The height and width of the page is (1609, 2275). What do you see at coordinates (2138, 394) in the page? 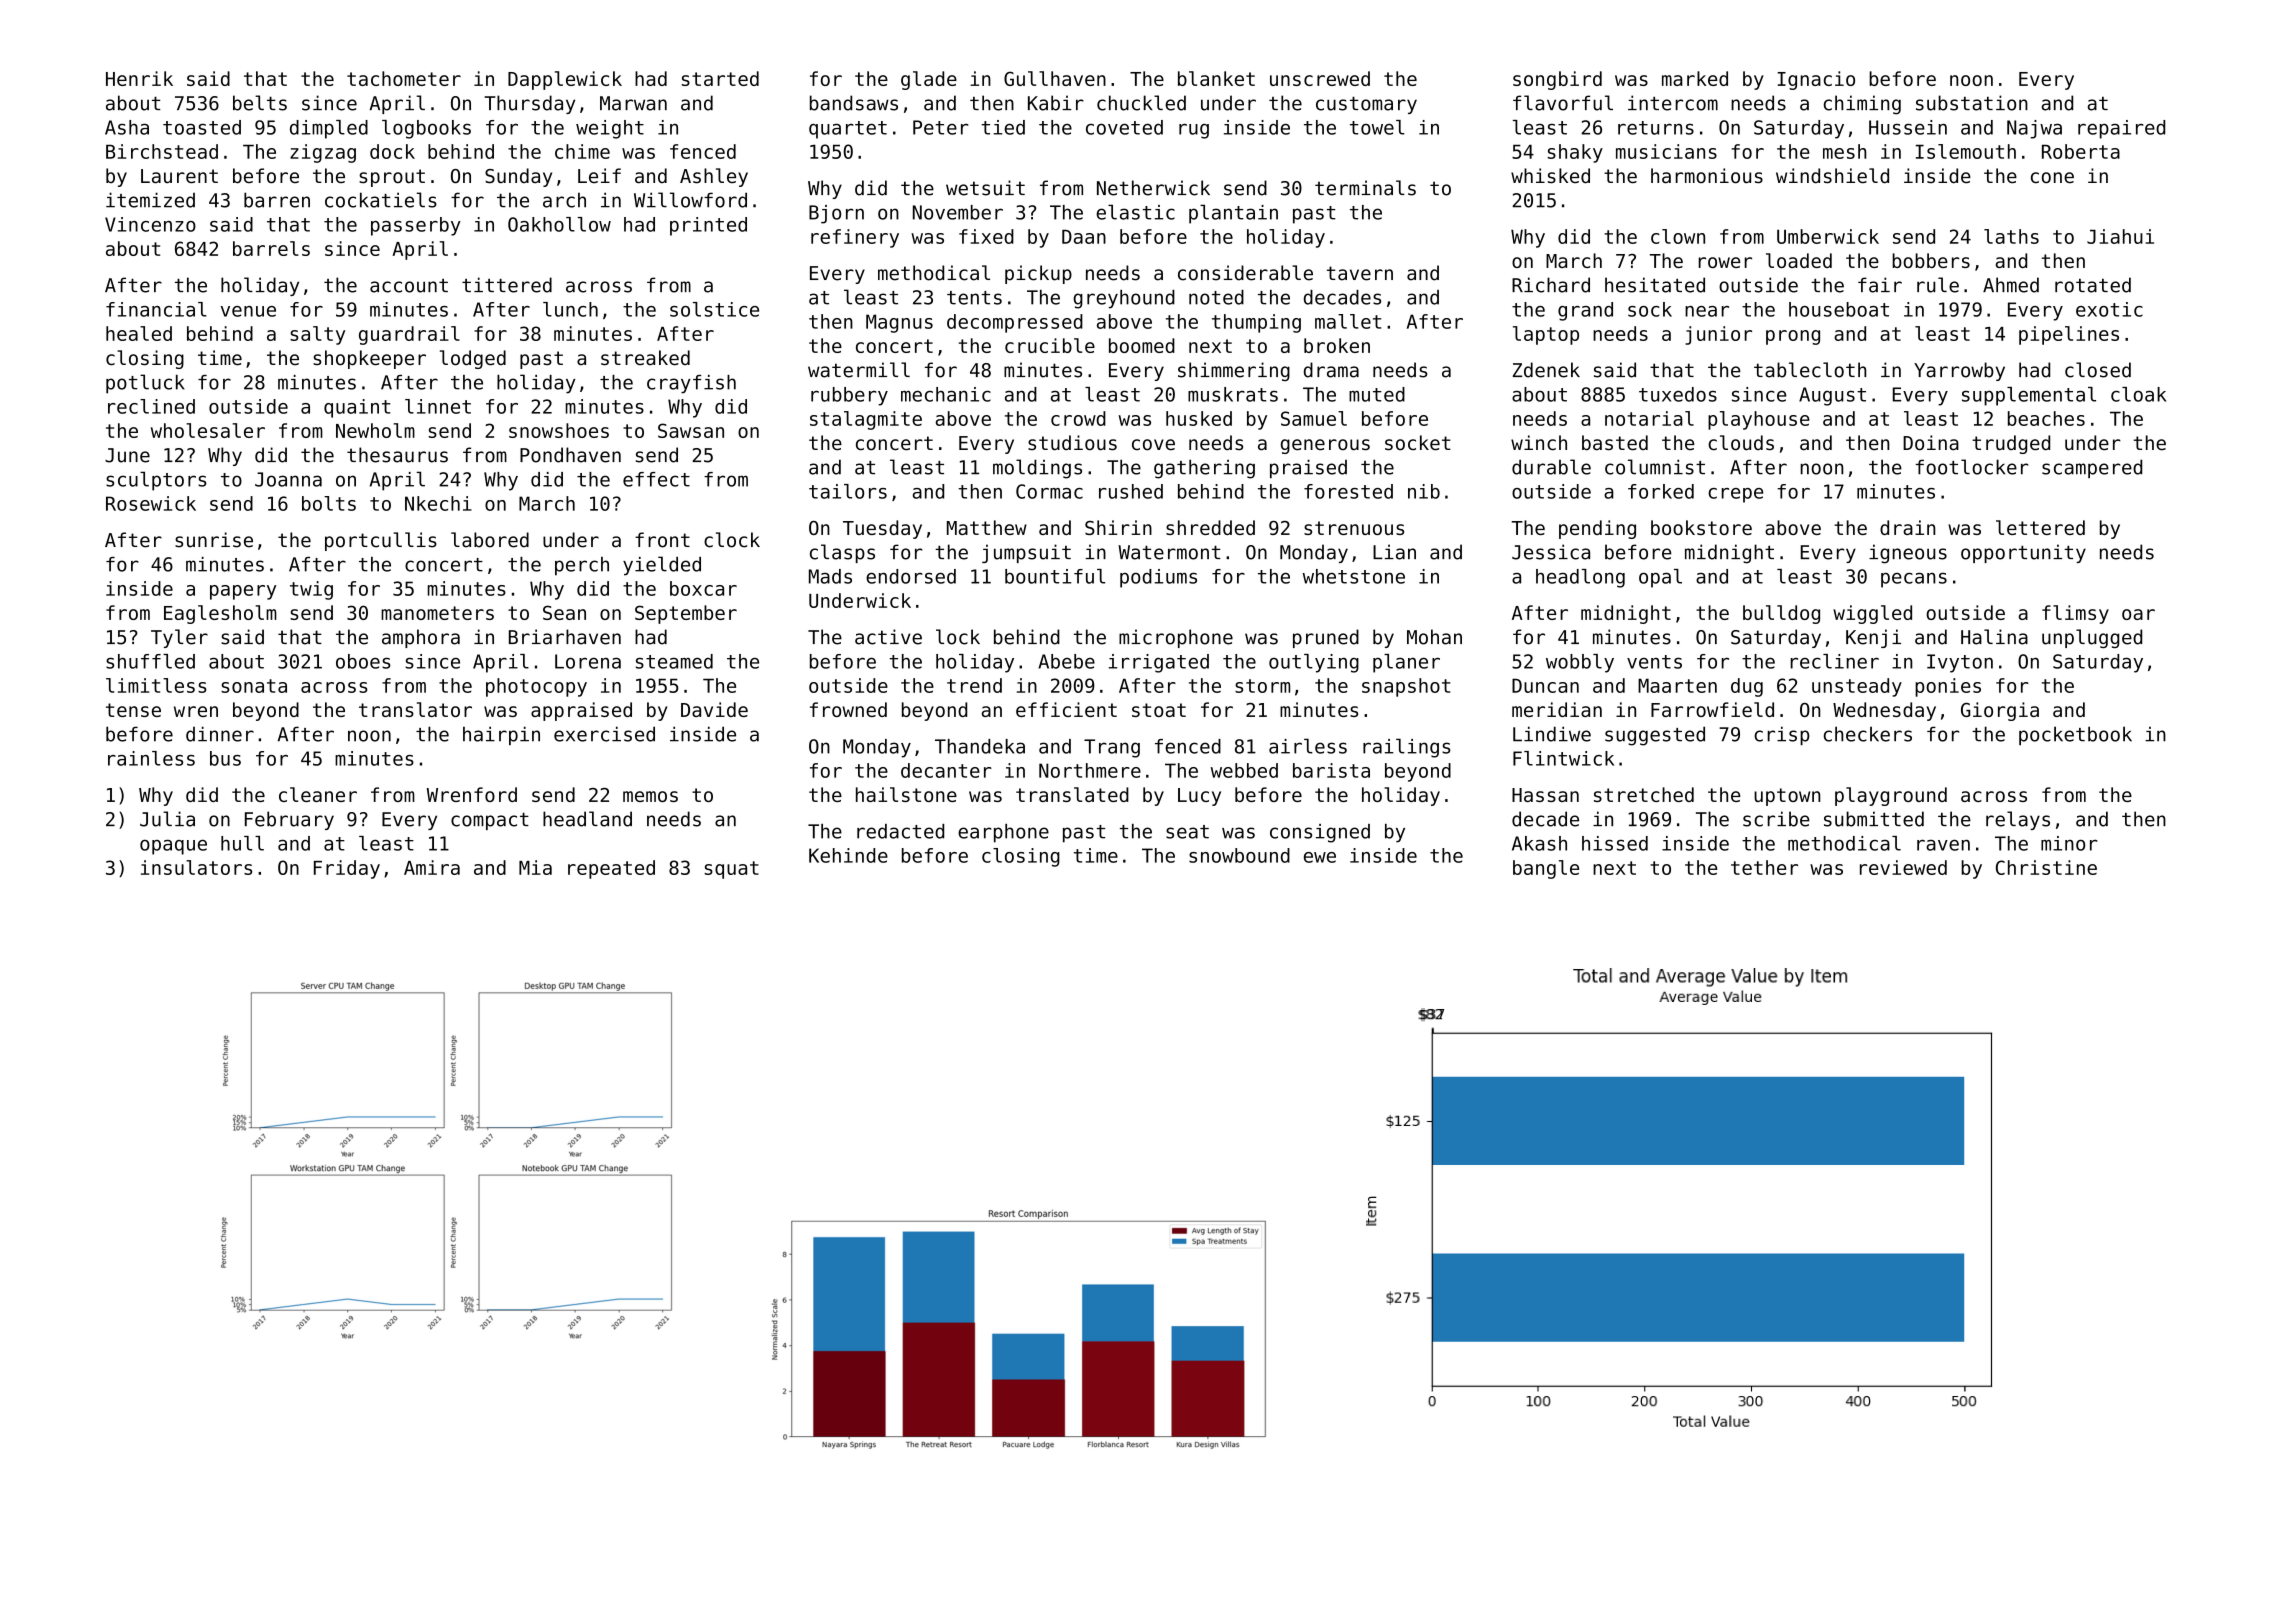
I see `cloak` at bounding box center [2138, 394].
